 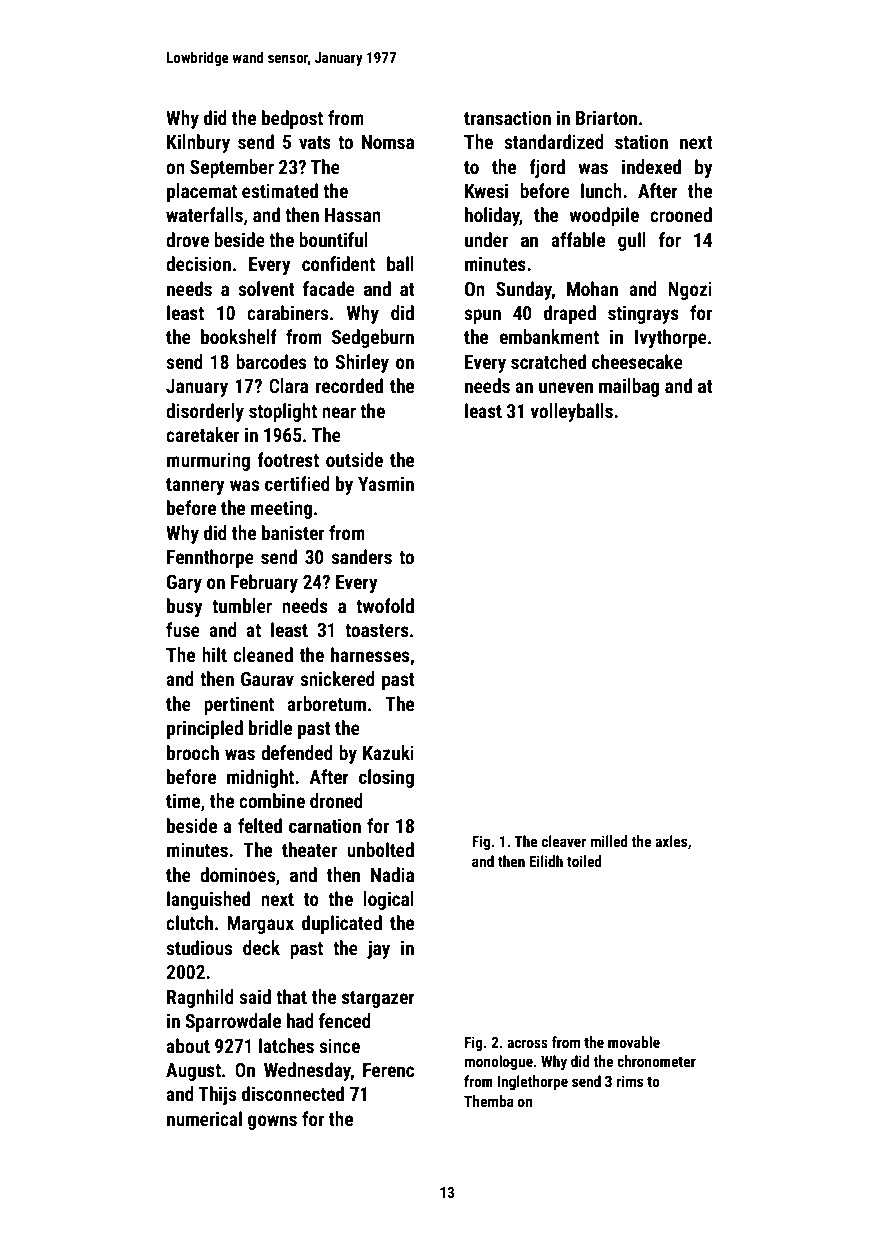 What do you see at coordinates (641, 141) in the screenshot?
I see `station` at bounding box center [641, 141].
